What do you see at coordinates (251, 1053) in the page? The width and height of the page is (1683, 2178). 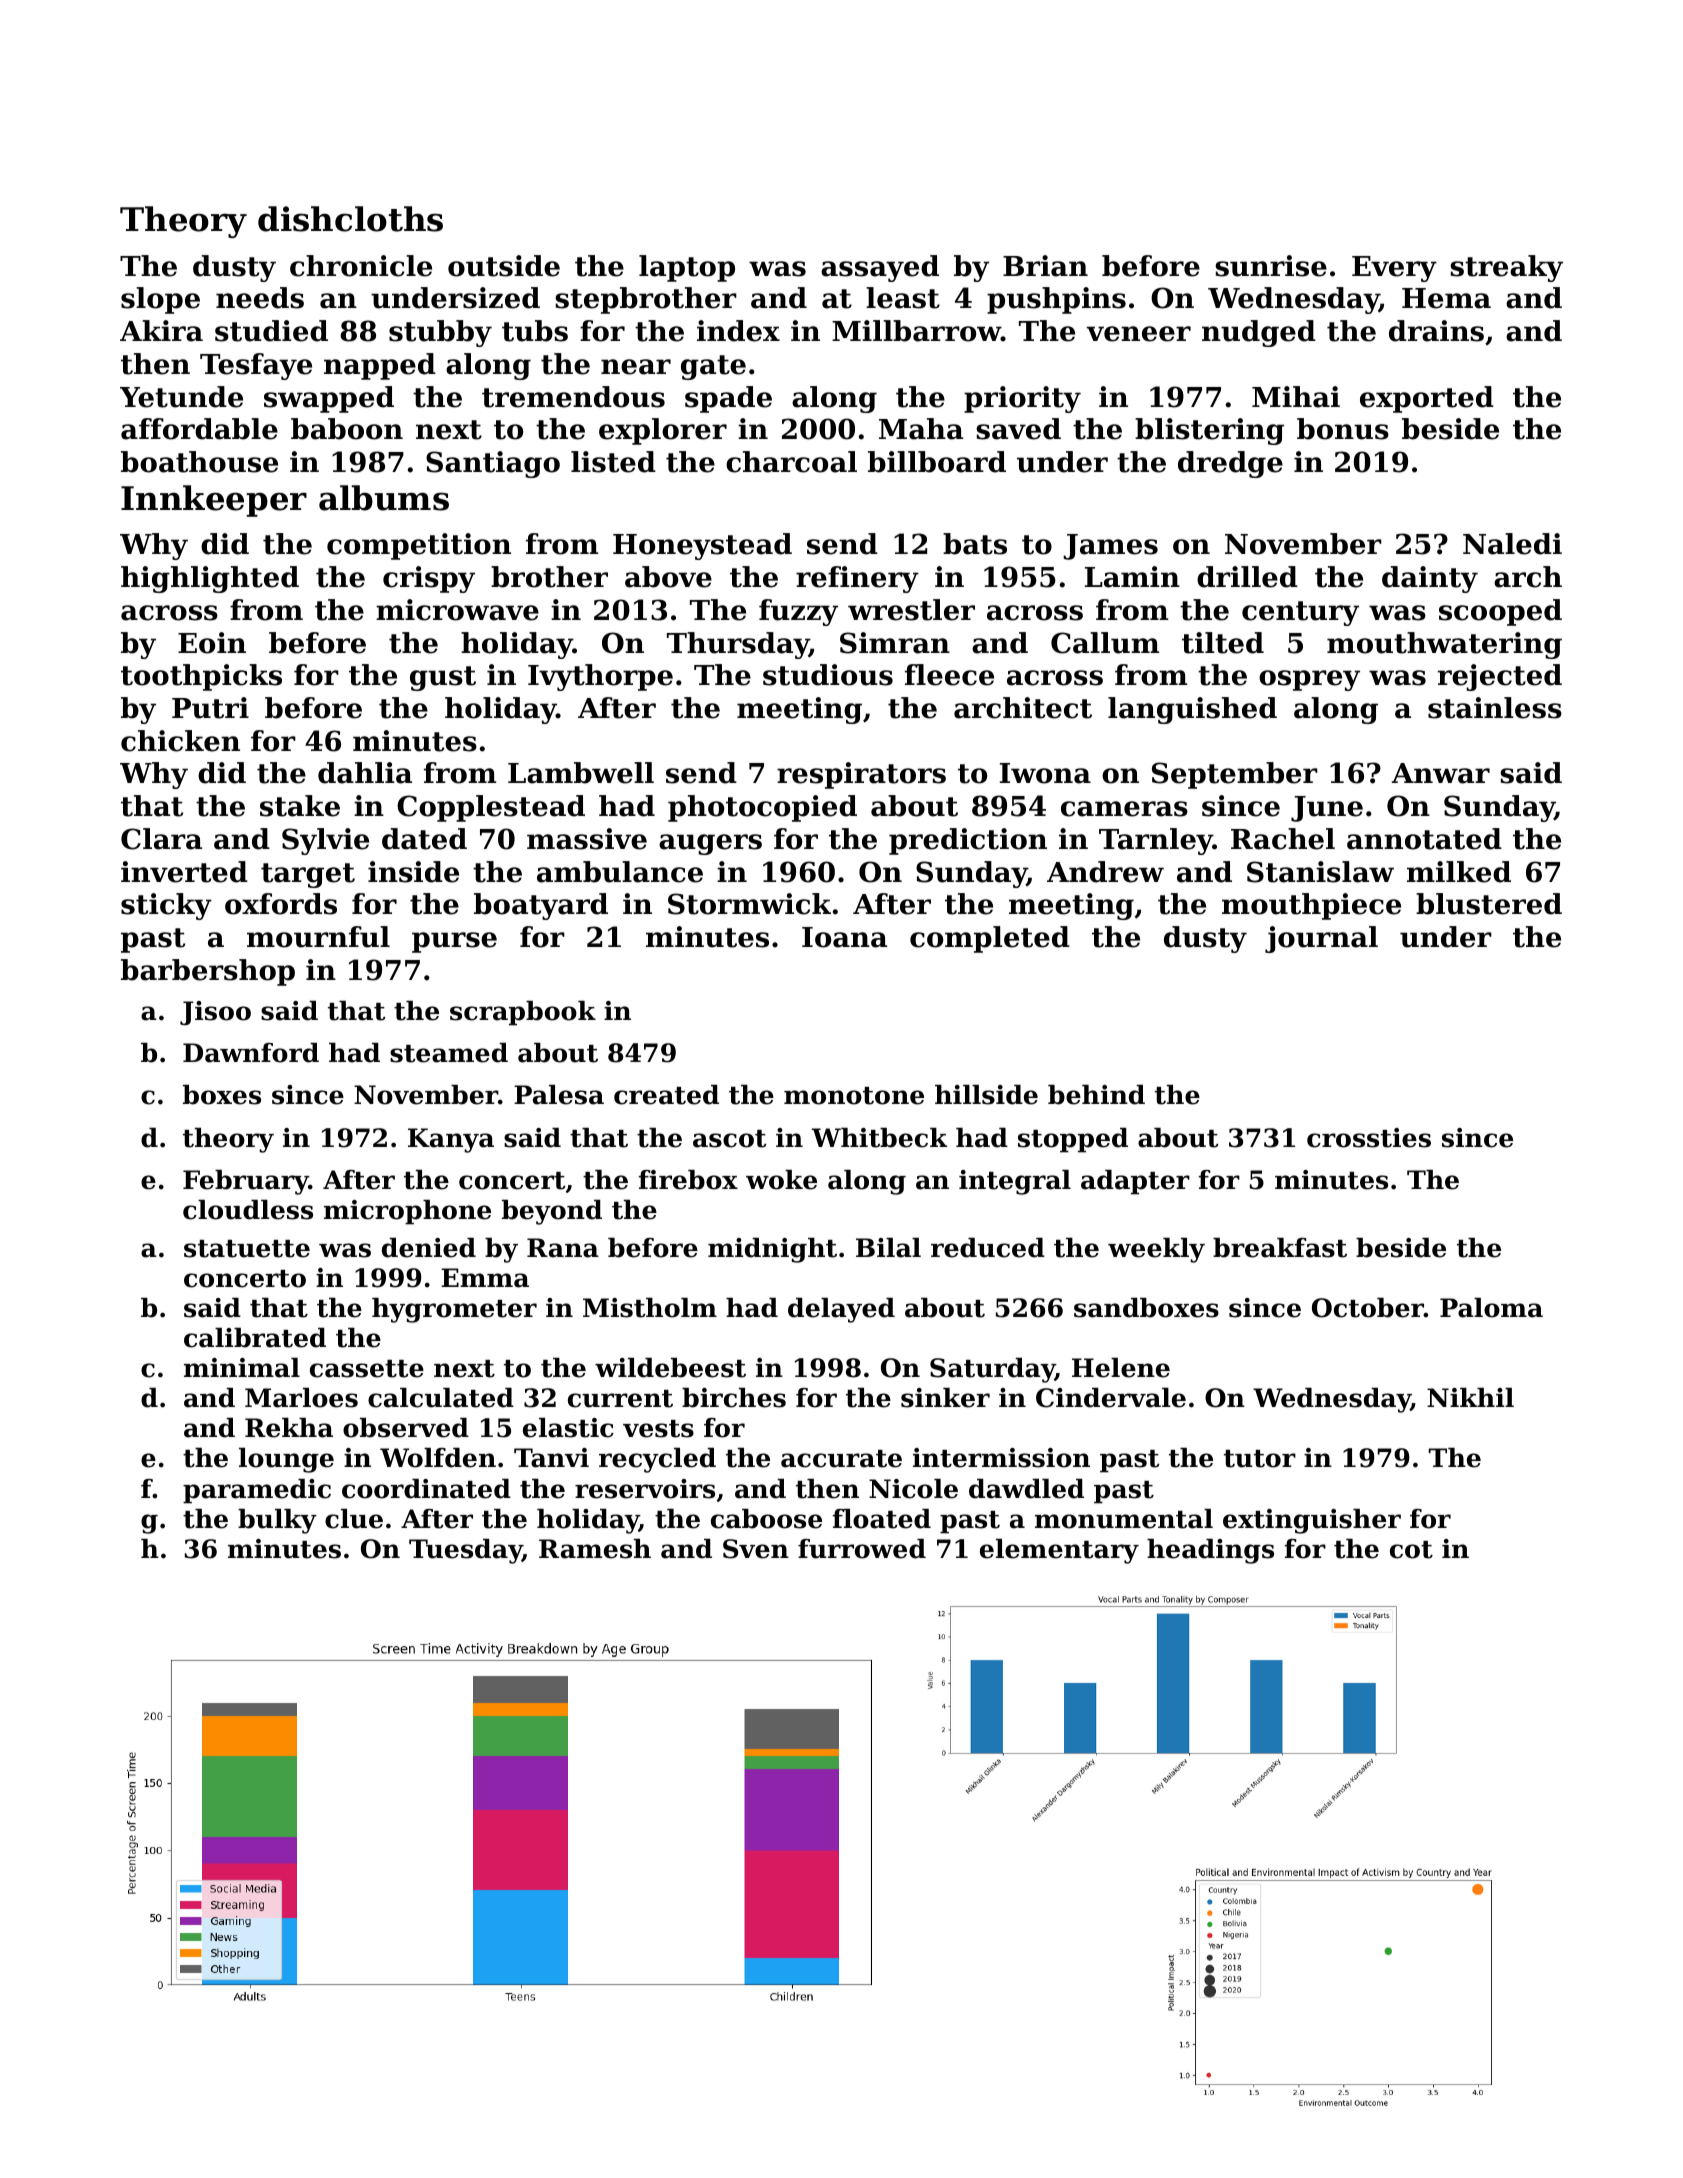 I see `Dawnford` at bounding box center [251, 1053].
